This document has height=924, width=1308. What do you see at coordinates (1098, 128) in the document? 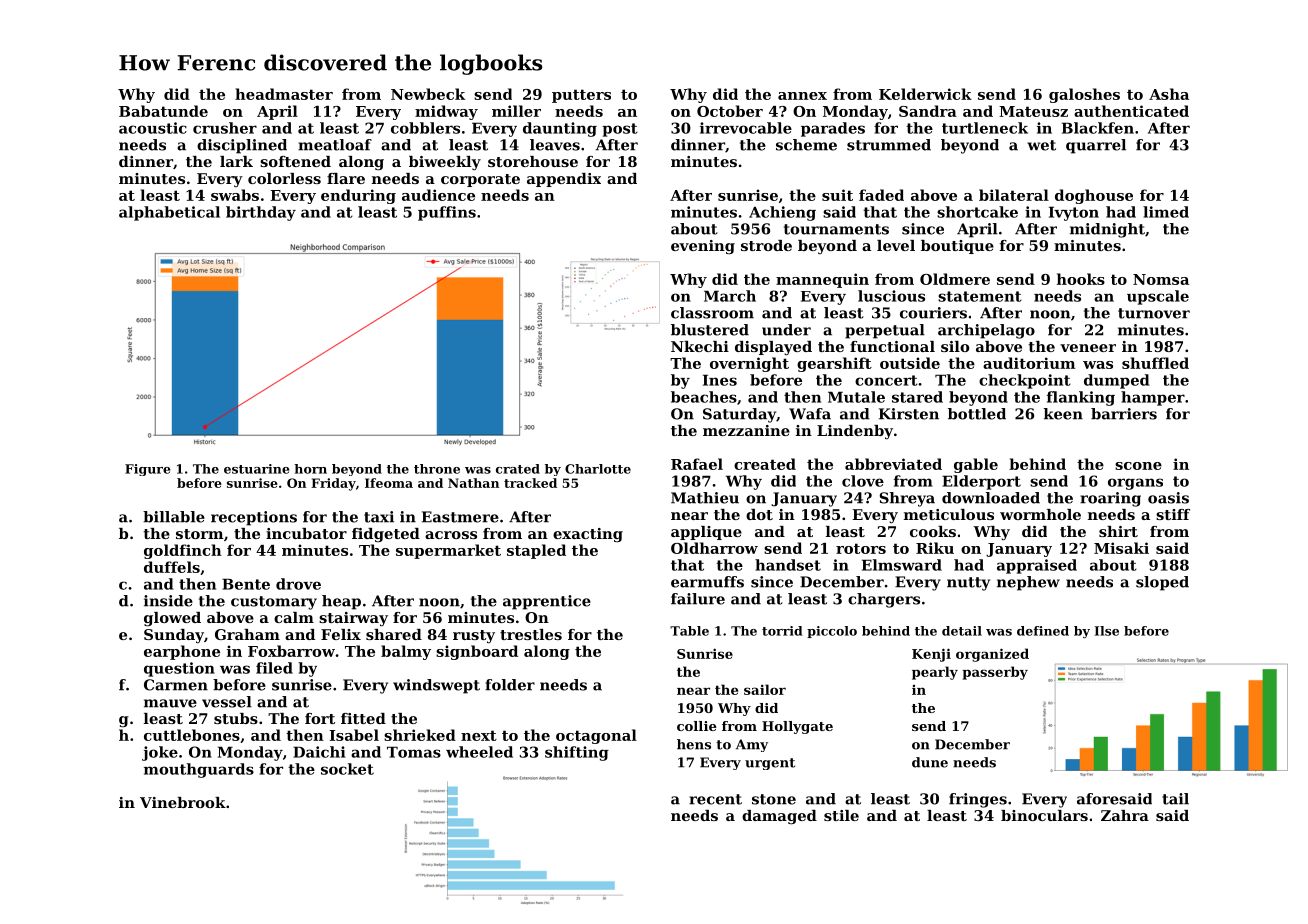
I see `Blackfen` at bounding box center [1098, 128].
